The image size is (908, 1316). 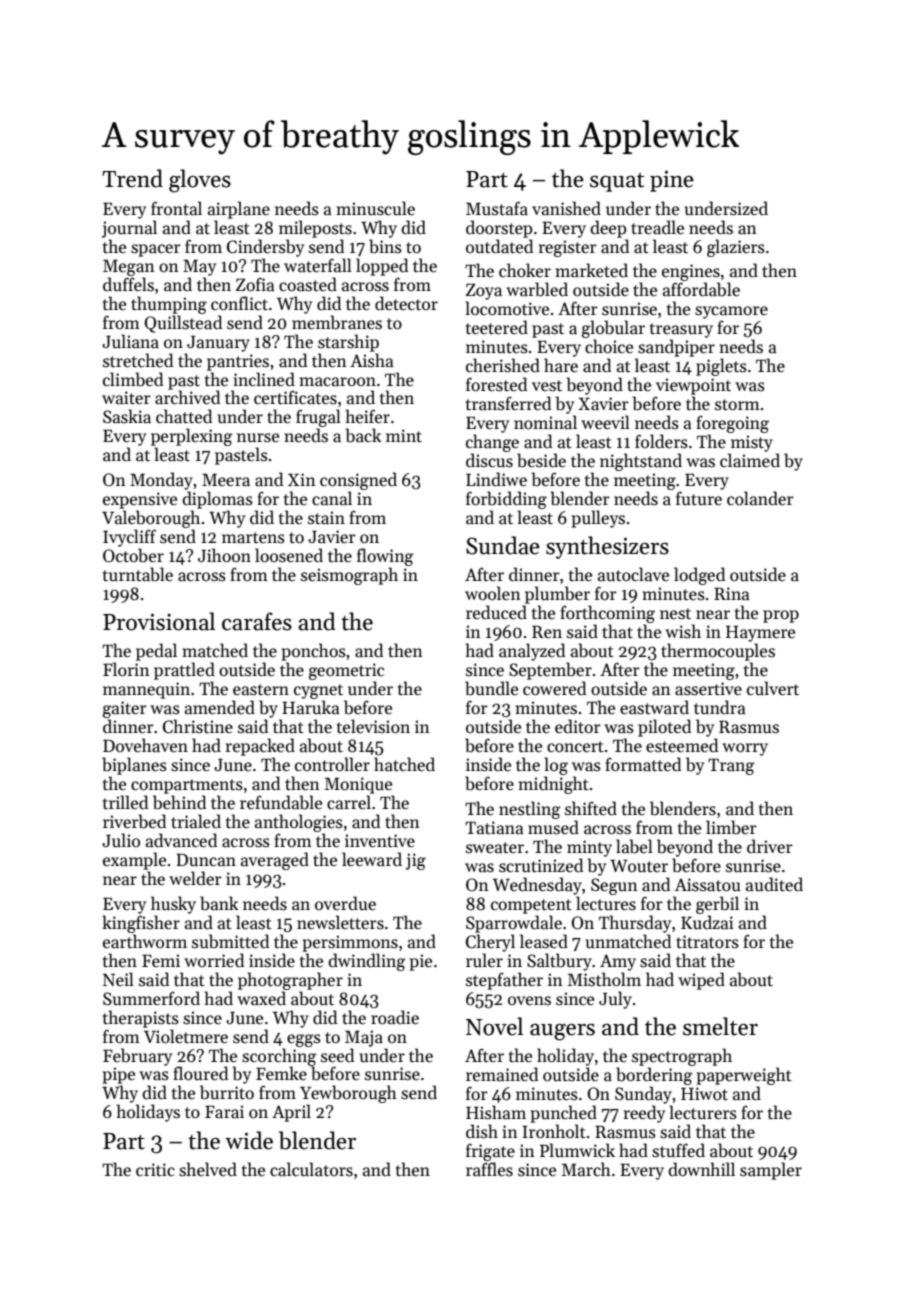 What do you see at coordinates (358, 785) in the screenshot?
I see `Monique` at bounding box center [358, 785].
